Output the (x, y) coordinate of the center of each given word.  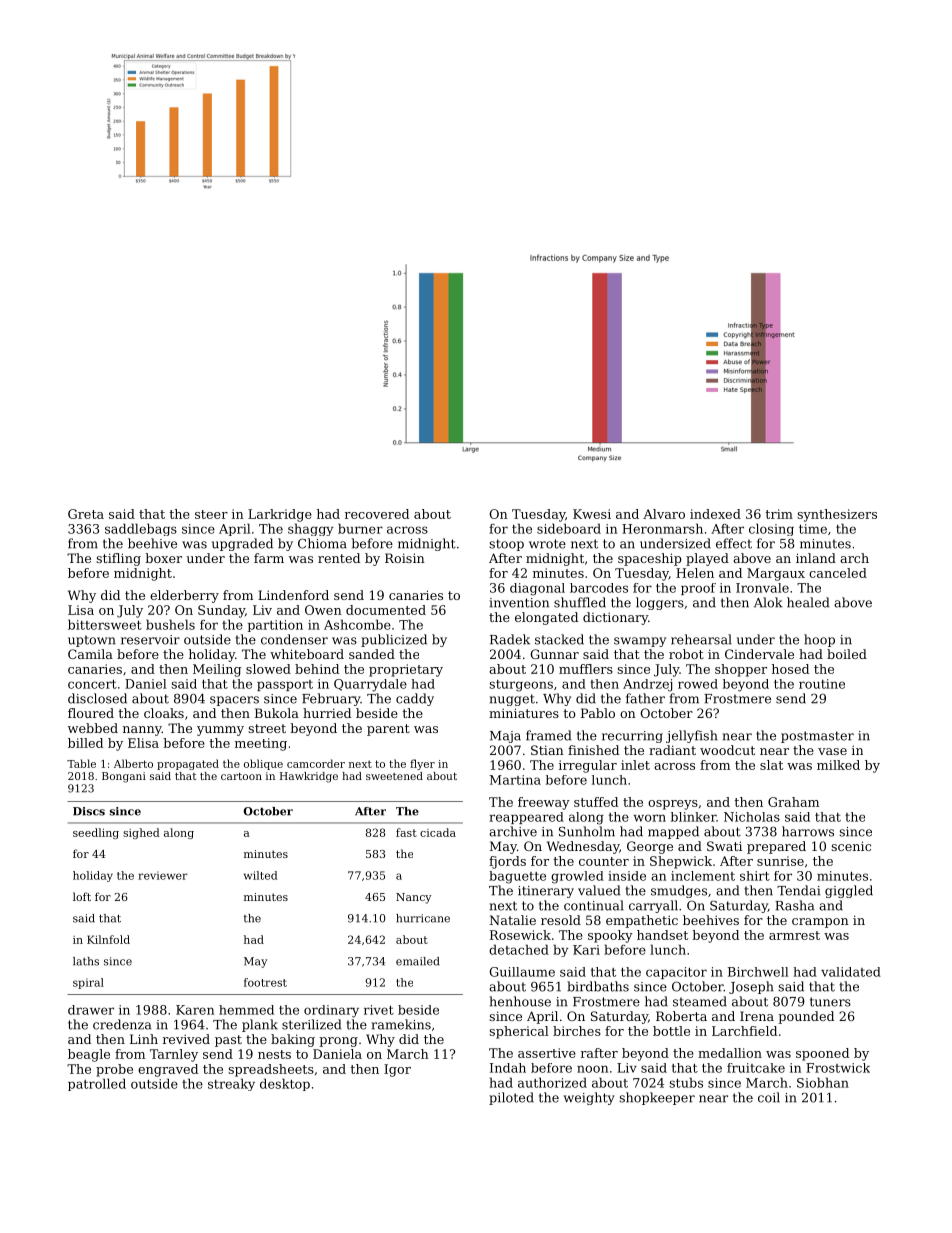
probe (114, 1070)
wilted (260, 875)
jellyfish (692, 736)
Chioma (322, 543)
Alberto (133, 763)
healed (808, 602)
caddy (415, 699)
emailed (417, 961)
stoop (506, 545)
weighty (589, 1098)
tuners (830, 1002)
